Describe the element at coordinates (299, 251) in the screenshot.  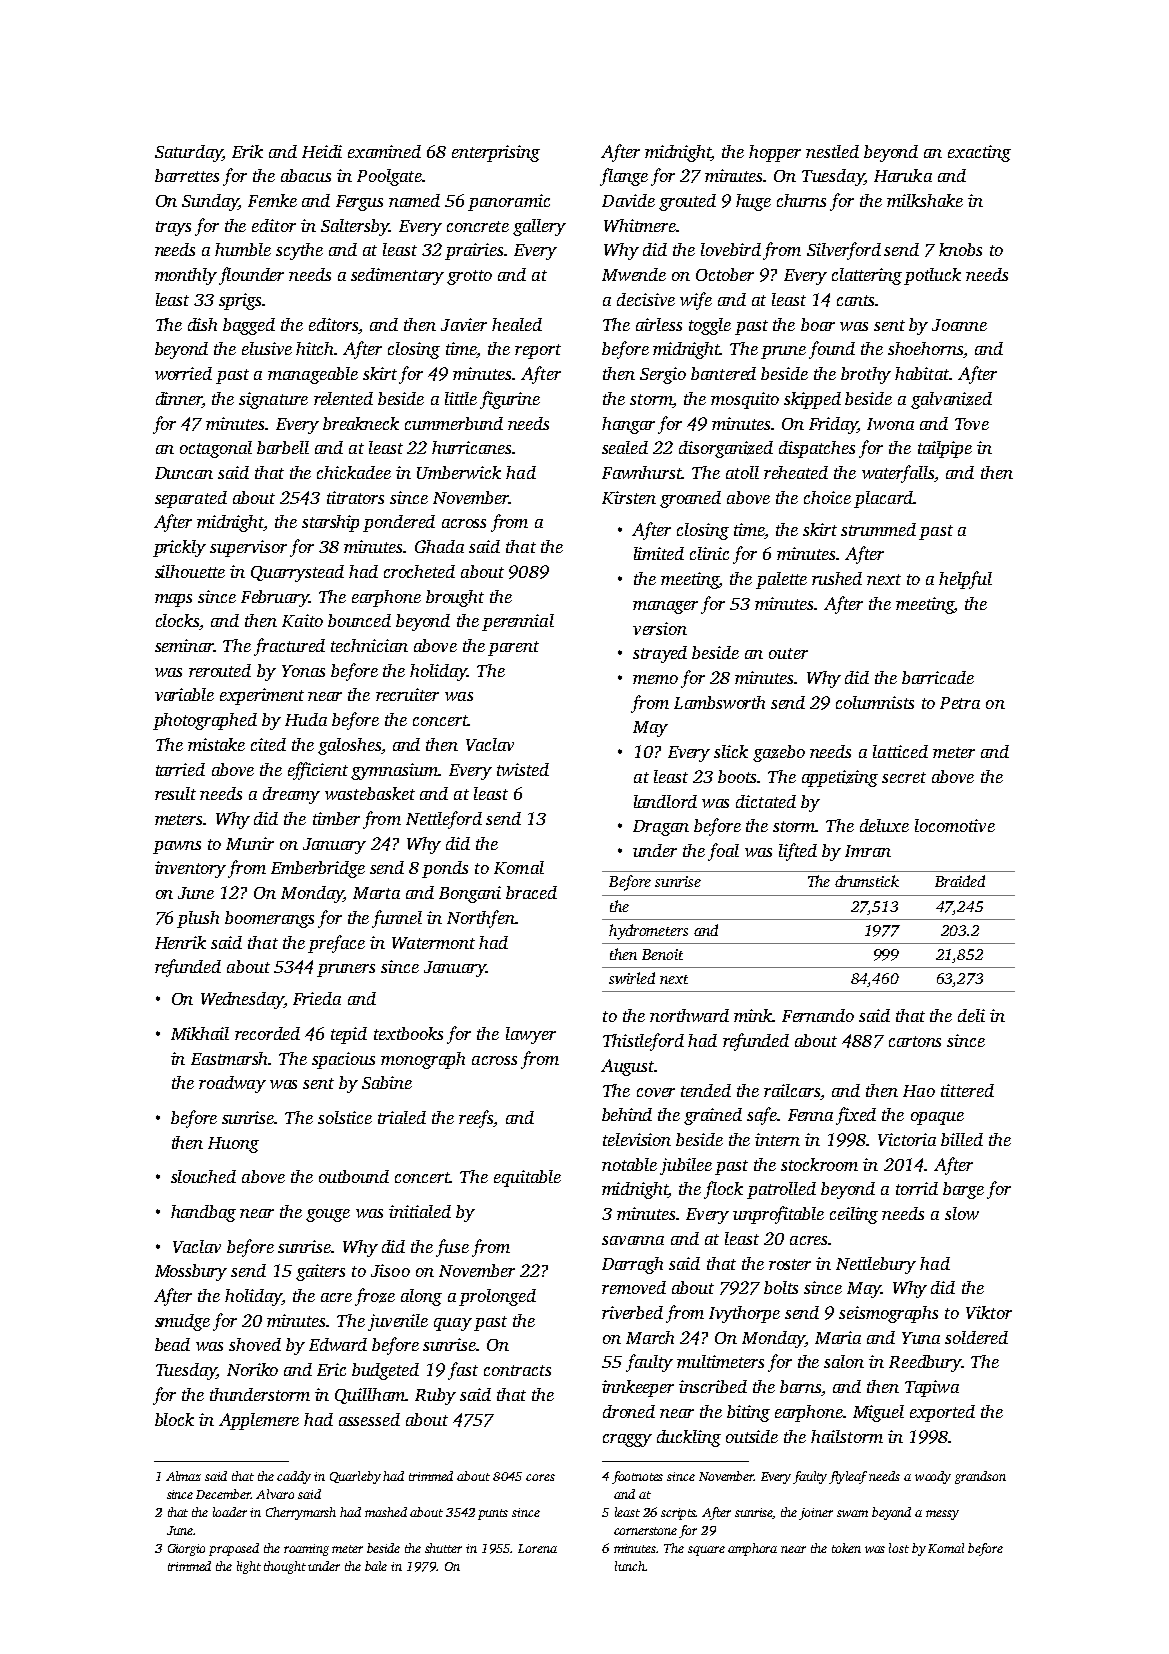
I see `scythe` at that location.
